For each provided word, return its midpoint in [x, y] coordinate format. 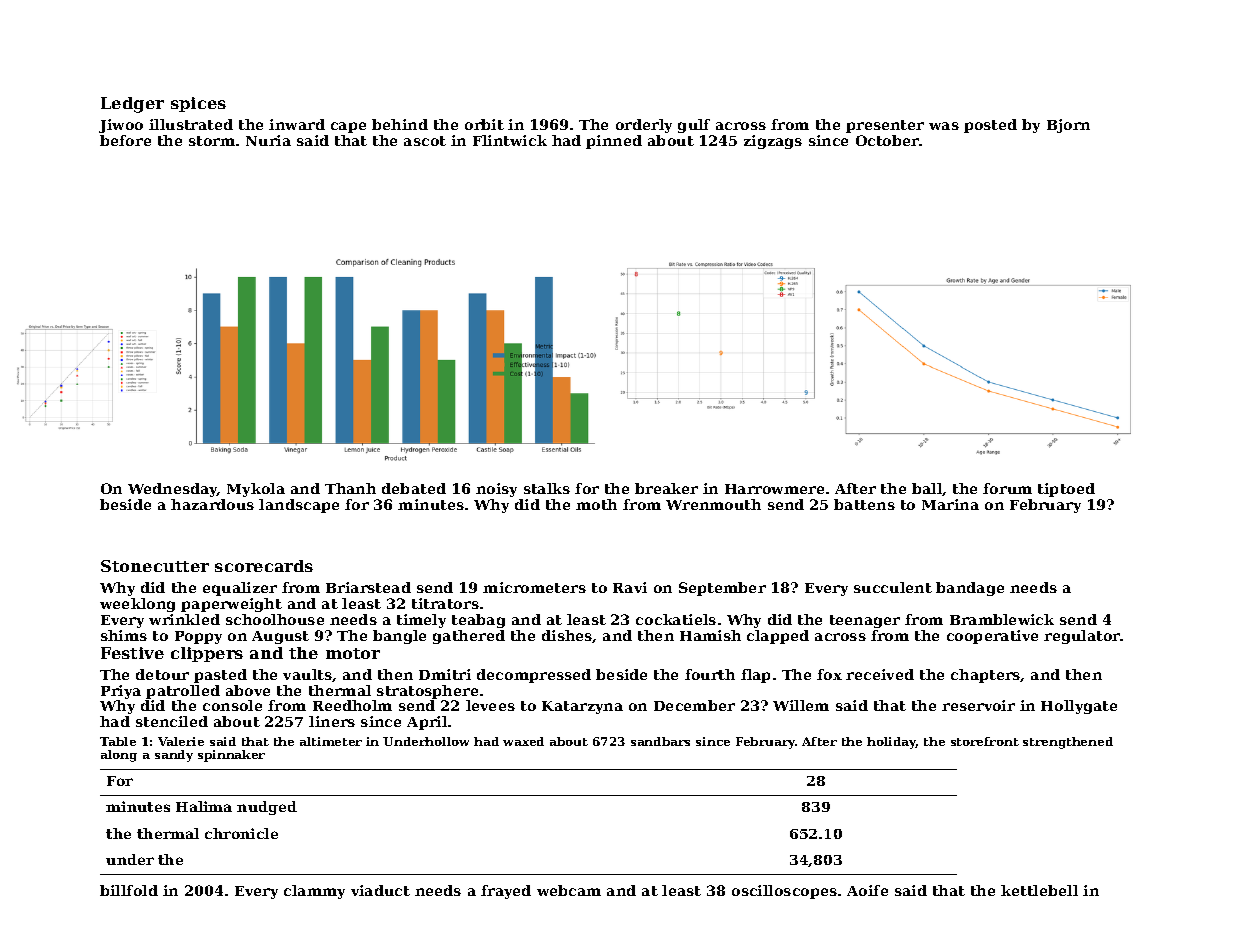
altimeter [331, 741]
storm [212, 141]
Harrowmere [774, 489]
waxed [523, 741]
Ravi [630, 587]
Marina [950, 504]
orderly [644, 126]
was [944, 126]
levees [490, 705]
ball [927, 488]
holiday [891, 743]
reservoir [978, 705]
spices [198, 104]
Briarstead [368, 587]
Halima [204, 806]
